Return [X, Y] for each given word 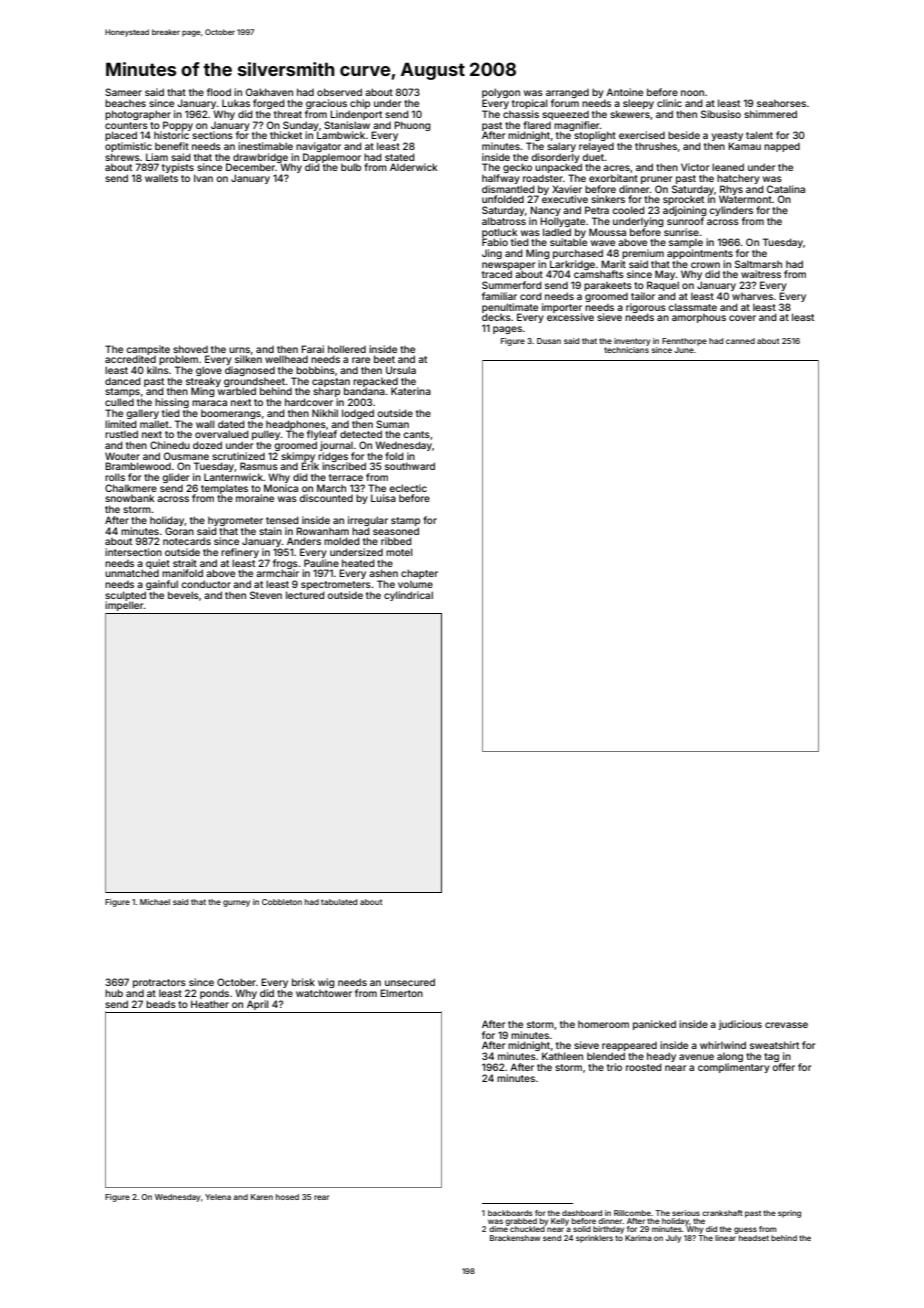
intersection [133, 552]
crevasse [786, 1025]
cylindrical [408, 596]
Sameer [123, 92]
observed [339, 92]
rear [321, 1197]
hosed [287, 1197]
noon [692, 93]
